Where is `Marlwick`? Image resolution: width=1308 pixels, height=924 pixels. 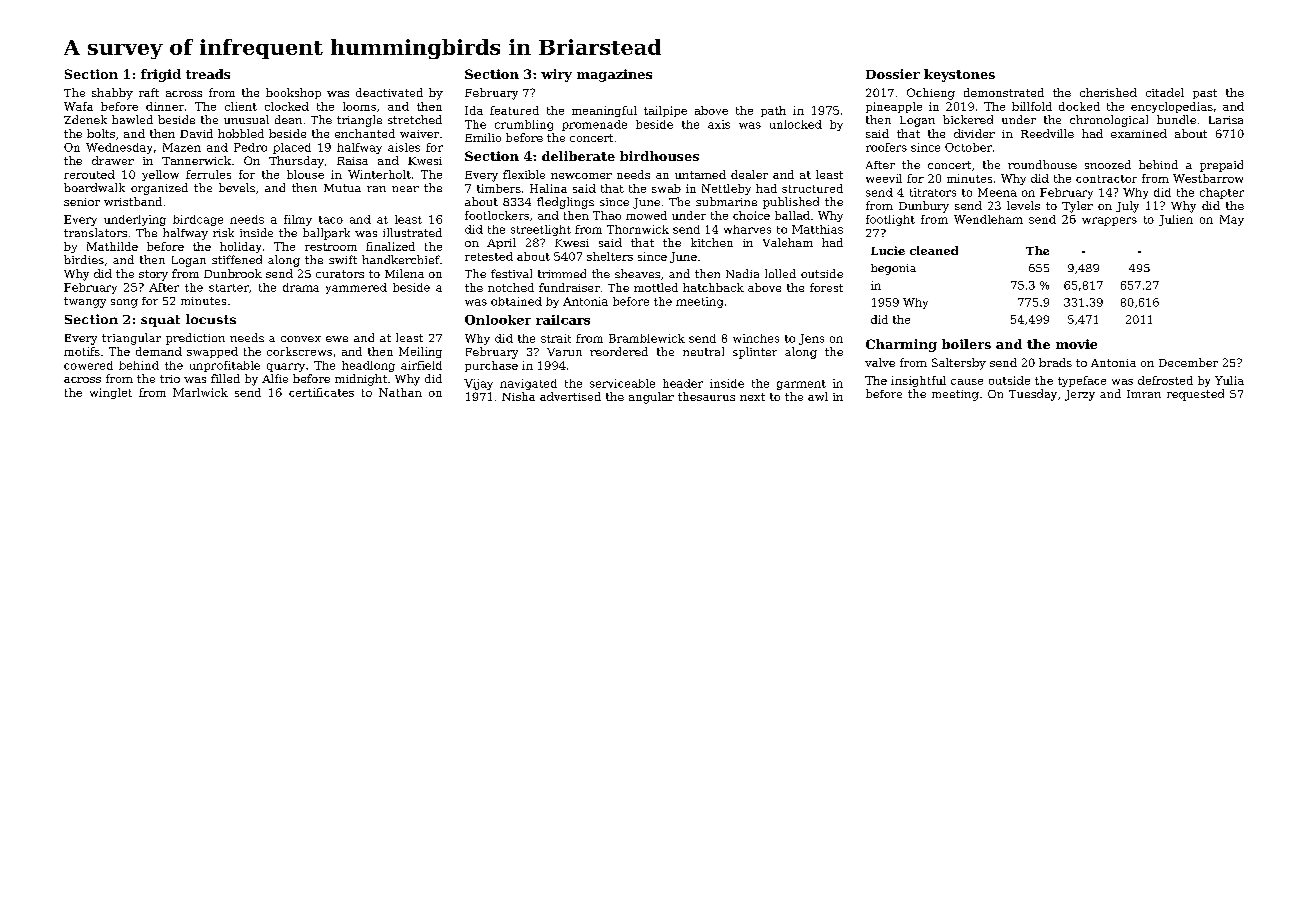
Marlwick is located at coordinates (200, 392).
